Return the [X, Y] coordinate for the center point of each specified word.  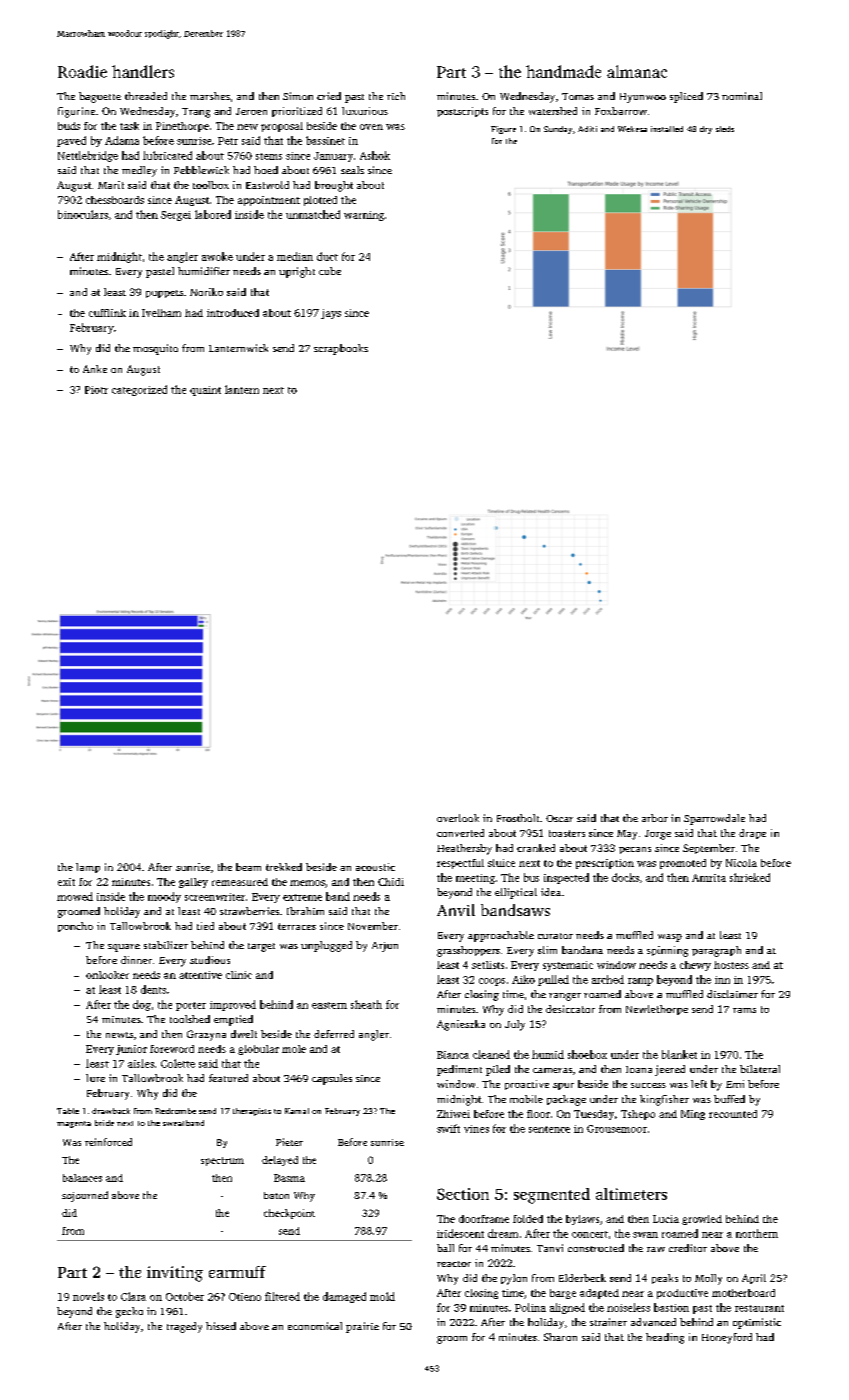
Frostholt [518, 818]
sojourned [85, 1196]
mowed [75, 896]
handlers [143, 71]
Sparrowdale [714, 819]
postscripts [462, 112]
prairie [362, 1327]
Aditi [587, 129]
